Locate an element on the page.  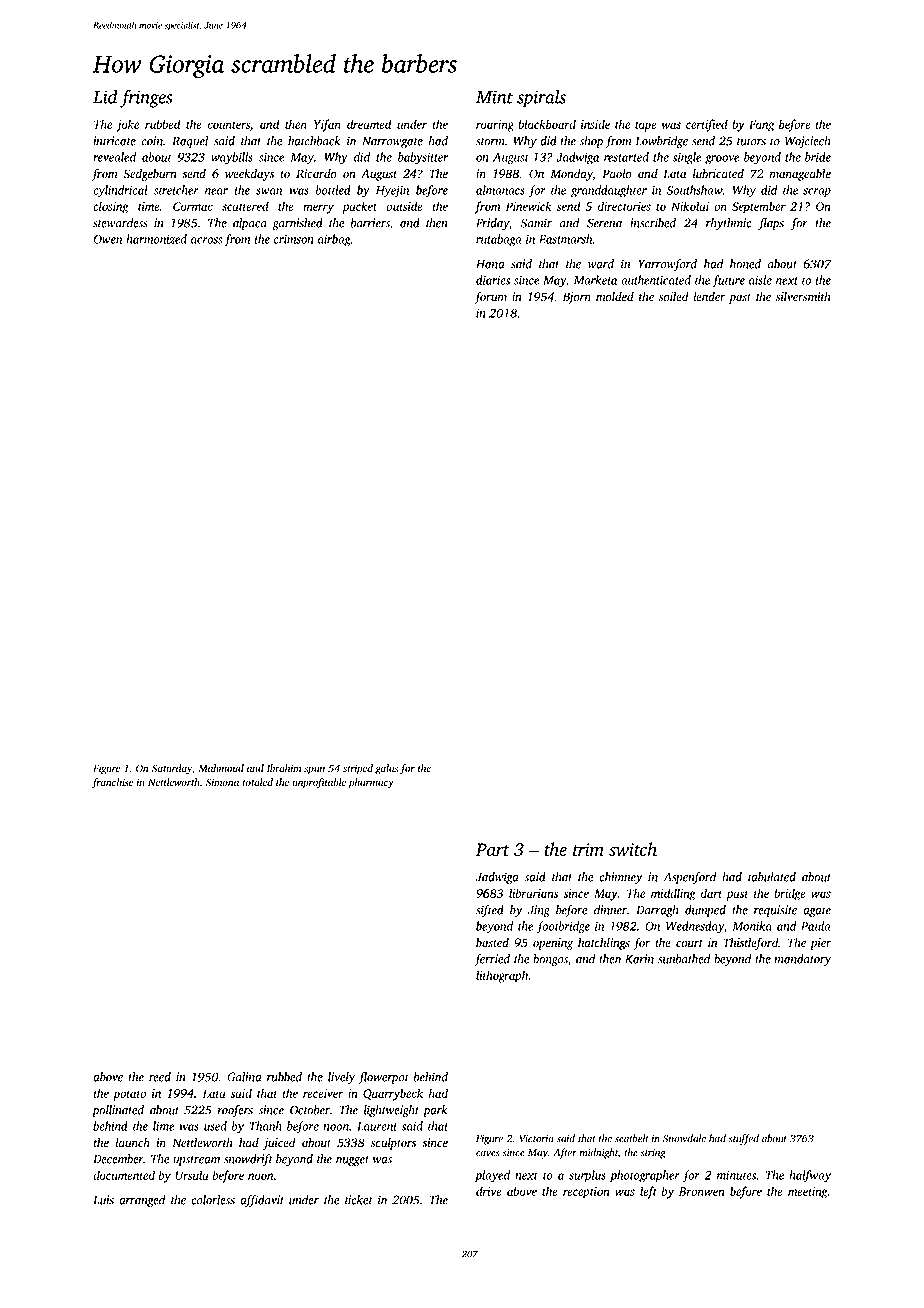
soiled is located at coordinates (674, 297).
